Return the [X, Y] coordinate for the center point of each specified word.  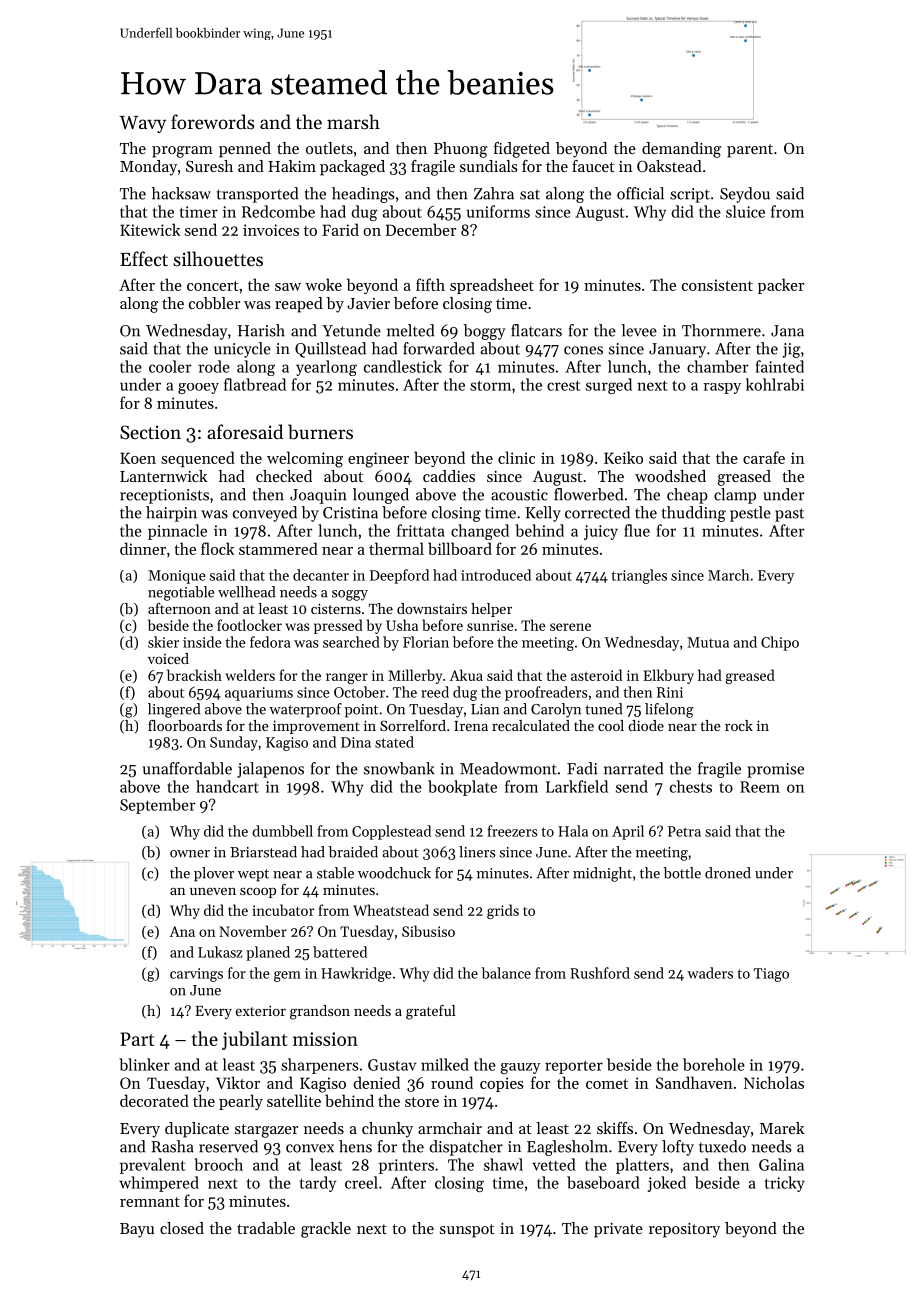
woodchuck [394, 873]
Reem [760, 787]
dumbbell [282, 831]
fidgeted [522, 150]
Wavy [142, 124]
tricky [785, 1184]
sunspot [467, 1231]
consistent [717, 285]
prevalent [152, 1166]
